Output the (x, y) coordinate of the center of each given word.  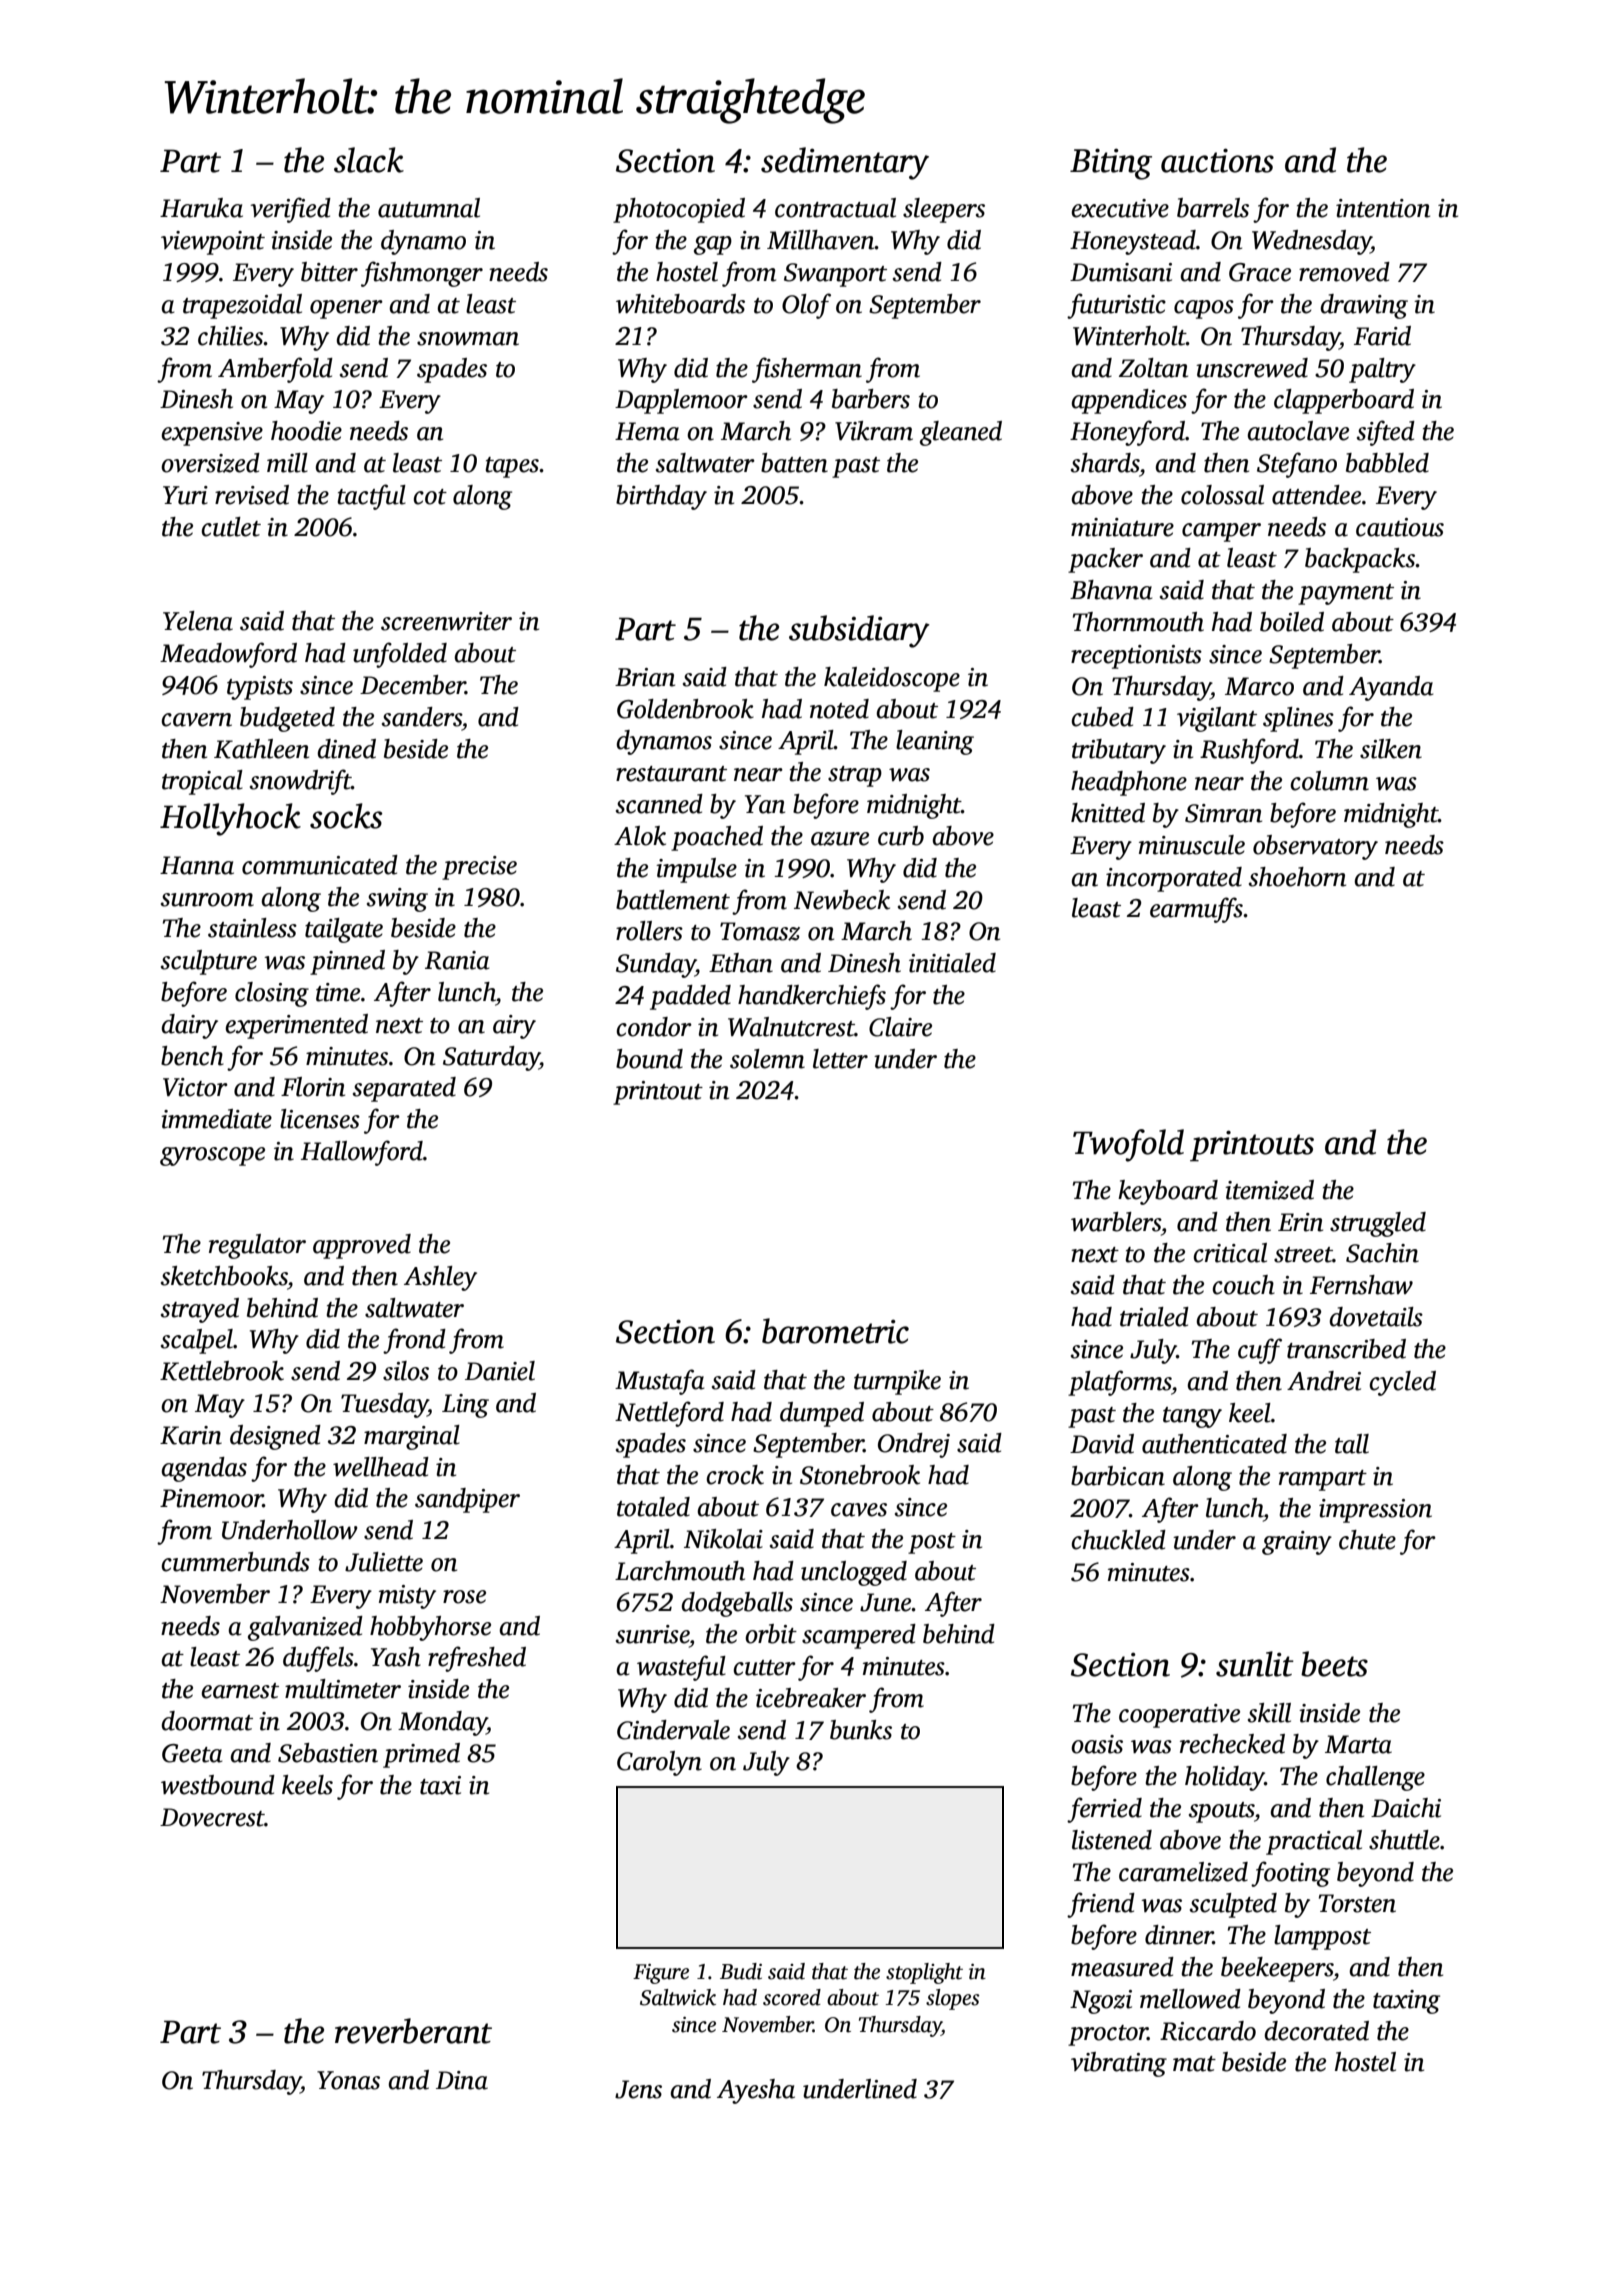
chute (1367, 1540)
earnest (240, 1691)
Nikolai (723, 1539)
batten (794, 463)
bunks (861, 1730)
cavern (196, 720)
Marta (1358, 1744)
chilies (231, 336)
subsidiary (859, 631)
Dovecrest (212, 1817)
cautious (1400, 527)
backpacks (1360, 560)
